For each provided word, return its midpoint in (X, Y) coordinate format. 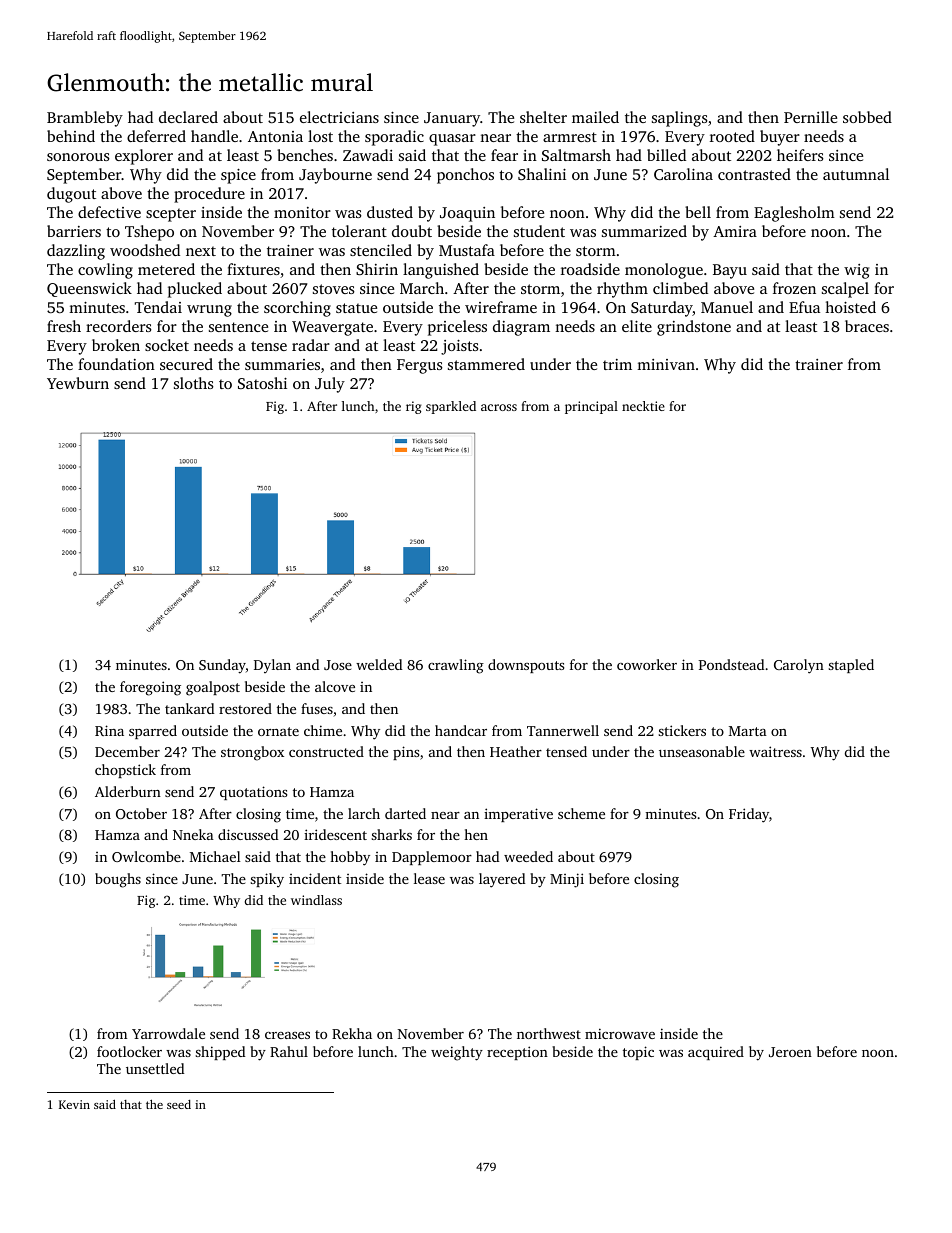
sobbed (867, 117)
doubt (412, 231)
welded (379, 664)
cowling (105, 271)
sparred (153, 732)
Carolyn (799, 666)
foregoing (150, 688)
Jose (338, 665)
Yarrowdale (168, 1033)
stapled (851, 666)
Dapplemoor (432, 858)
